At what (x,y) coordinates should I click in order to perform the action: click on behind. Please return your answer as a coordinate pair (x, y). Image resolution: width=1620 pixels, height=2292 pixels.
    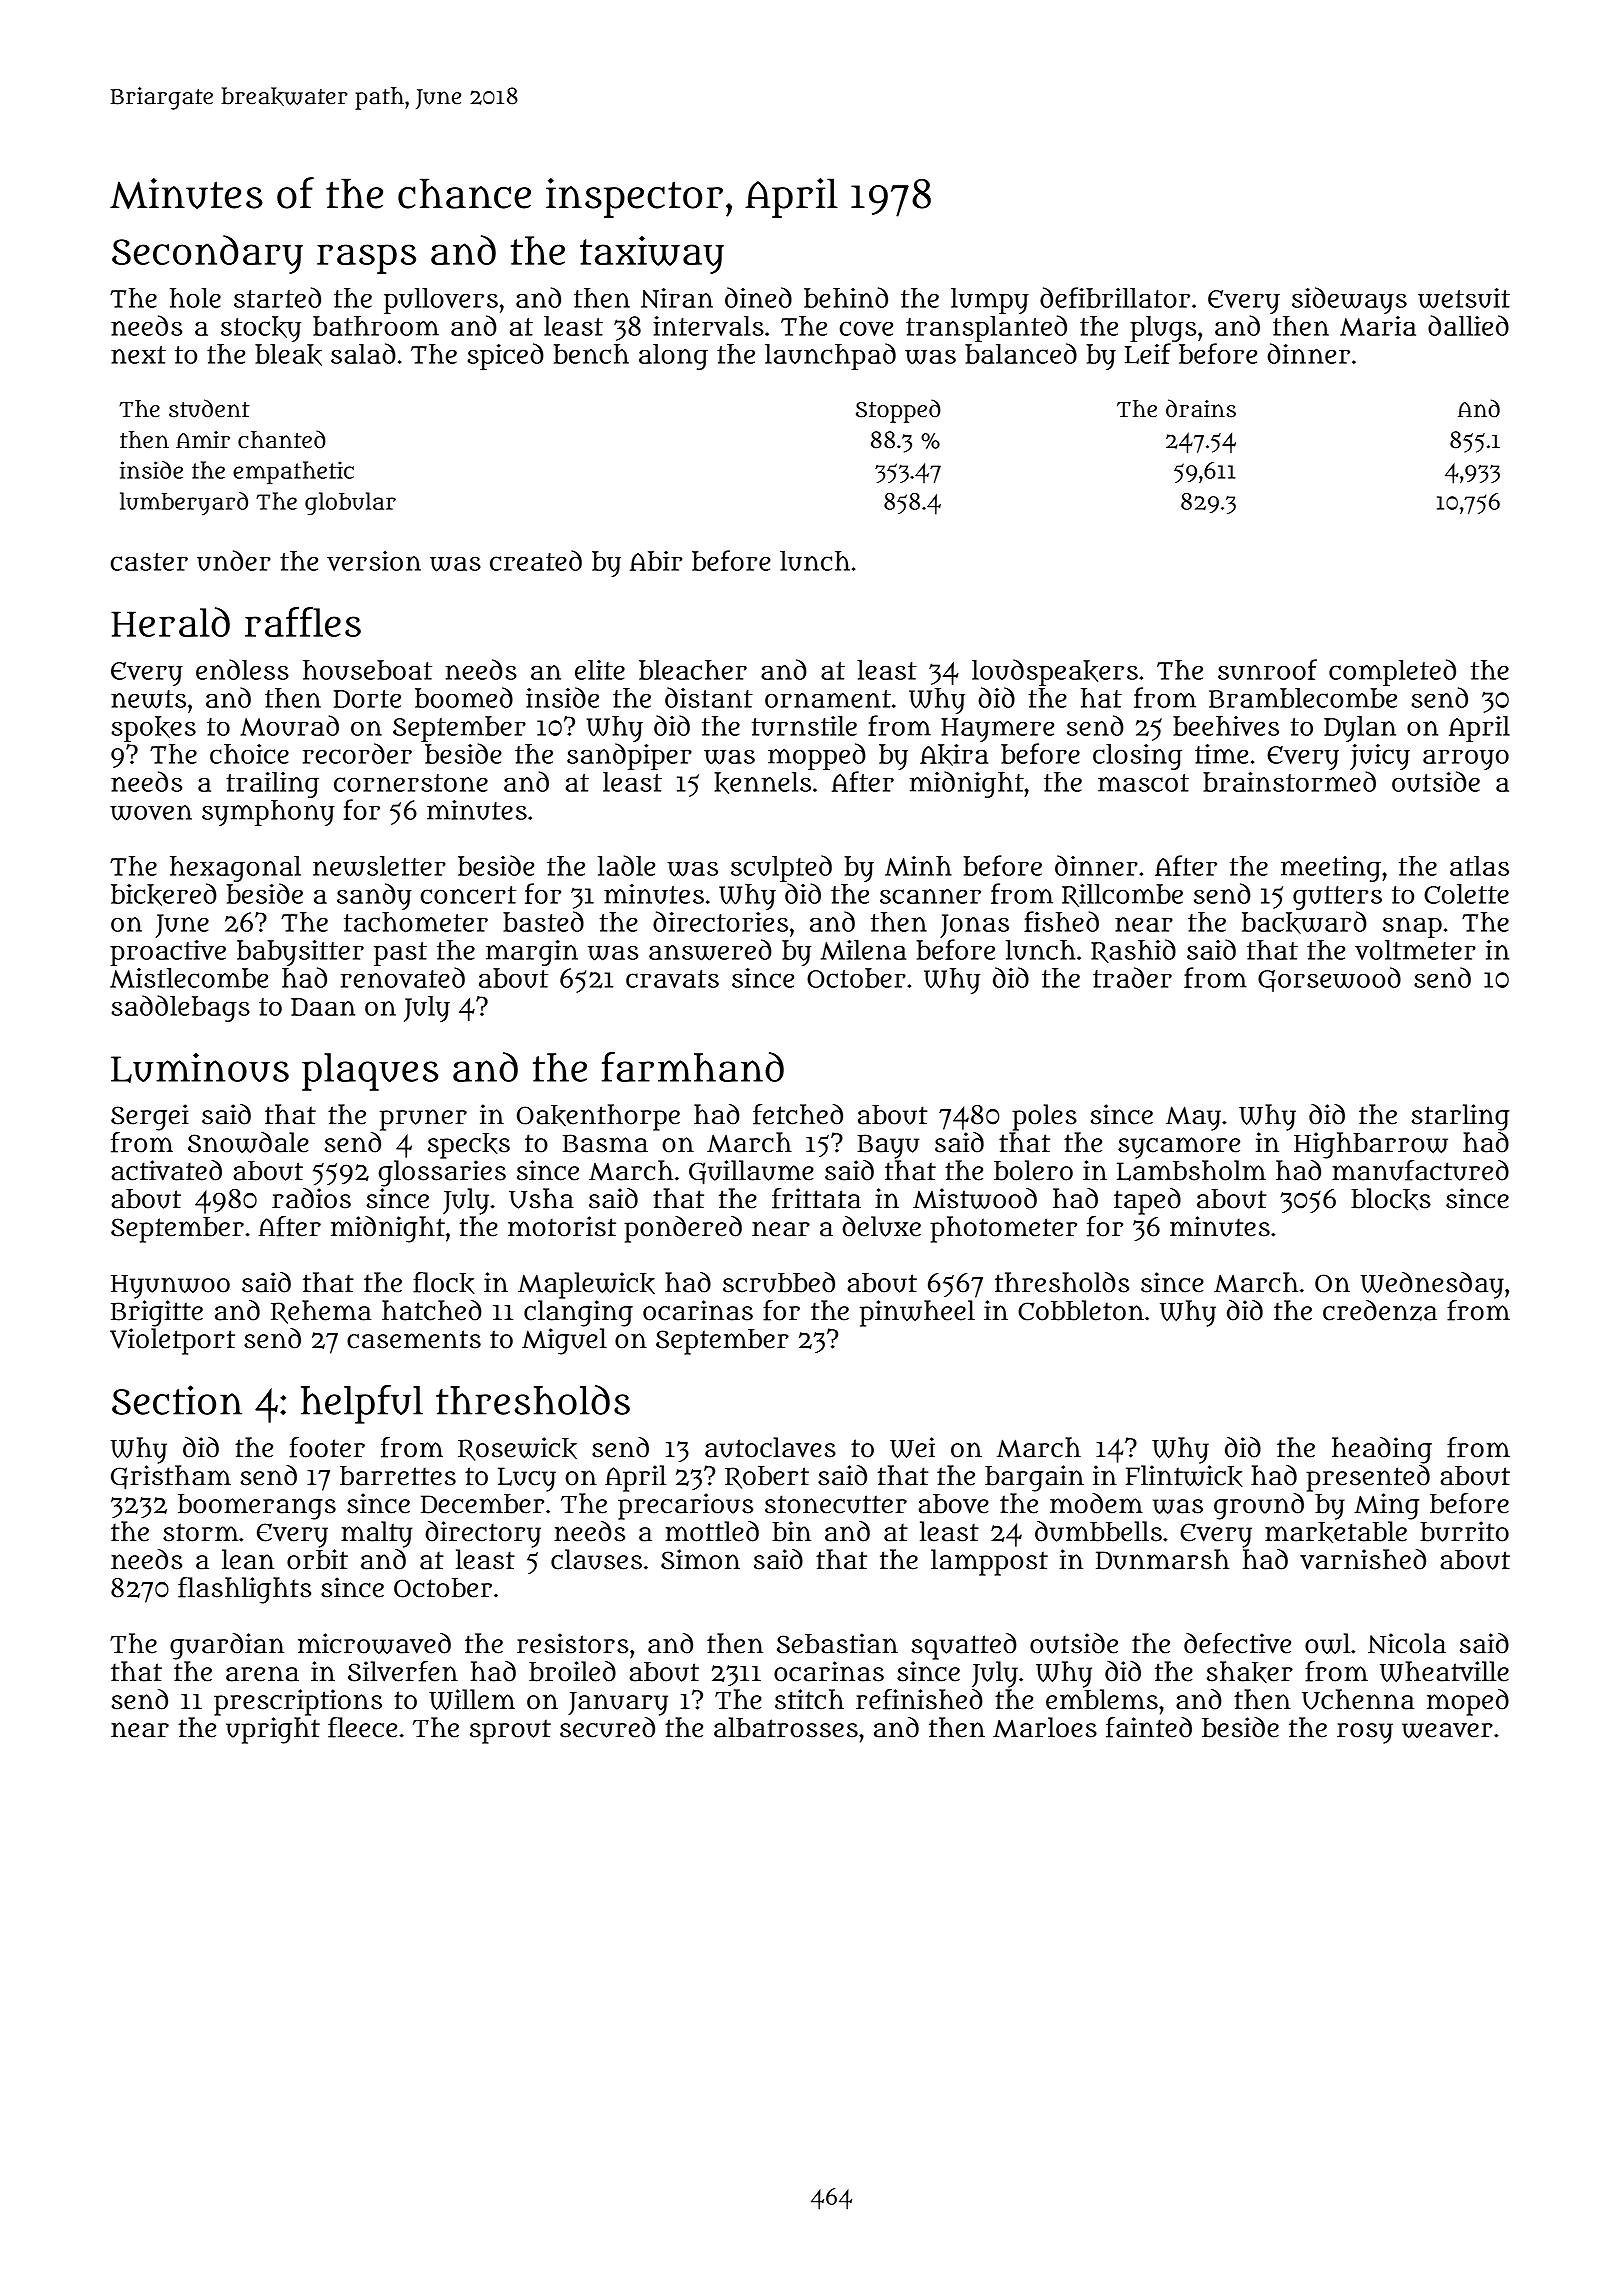
    Looking at the image, I should click on (846, 297).
